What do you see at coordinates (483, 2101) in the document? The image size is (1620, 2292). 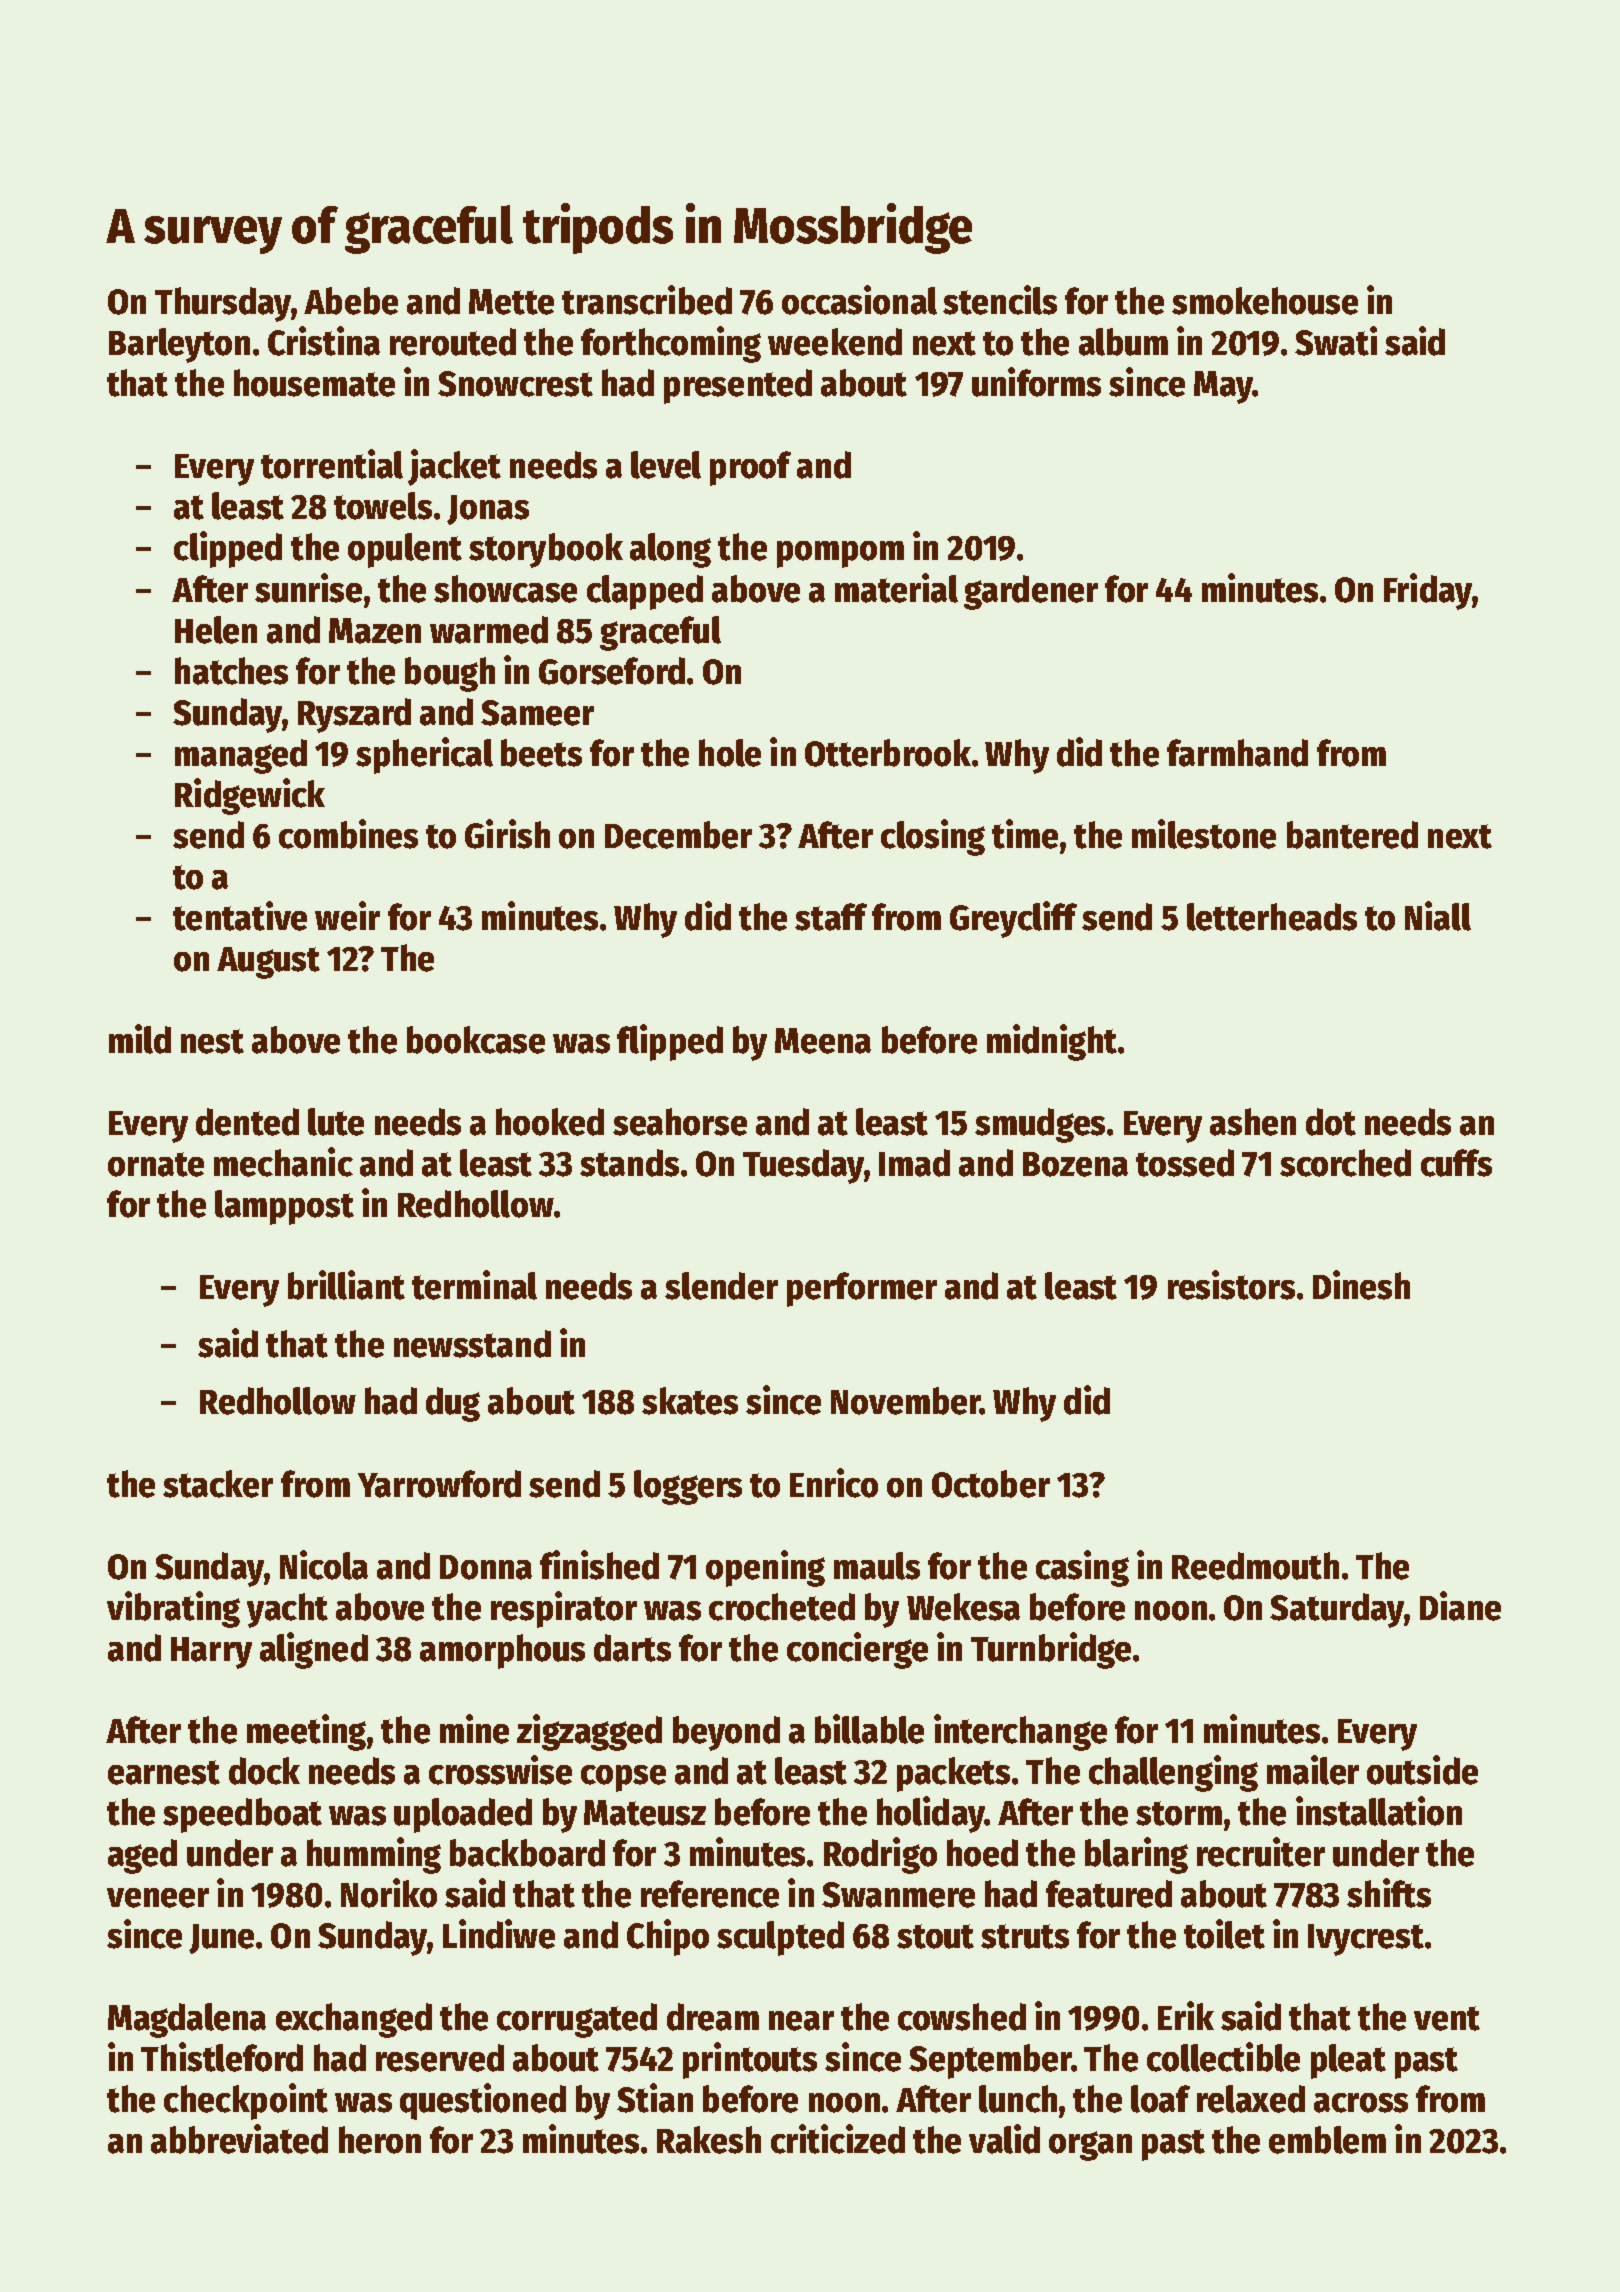 I see `questioned` at bounding box center [483, 2101].
